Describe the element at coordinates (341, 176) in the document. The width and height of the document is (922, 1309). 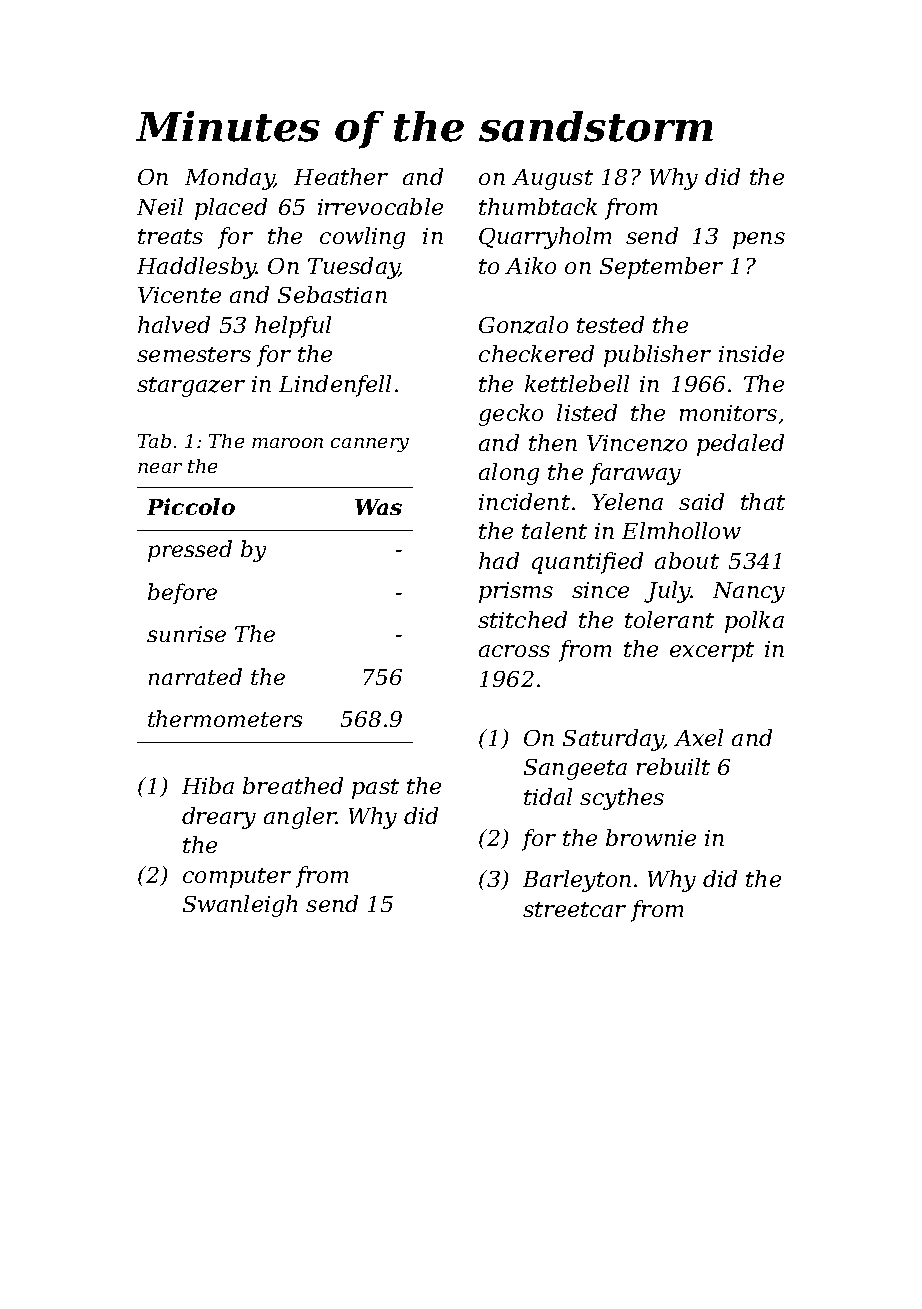
I see `Heather` at that location.
